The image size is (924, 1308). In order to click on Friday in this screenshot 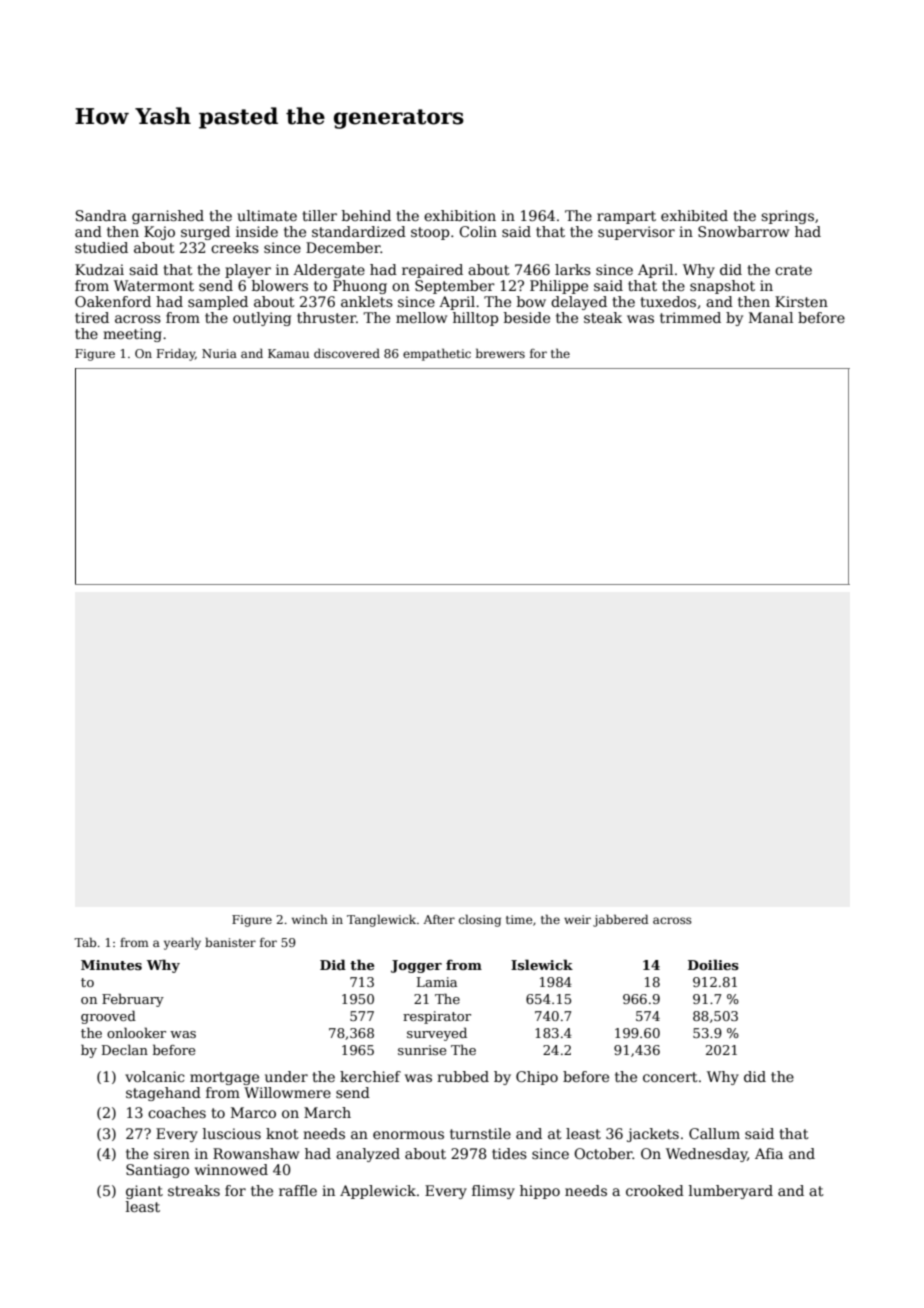, I will do `click(176, 354)`.
